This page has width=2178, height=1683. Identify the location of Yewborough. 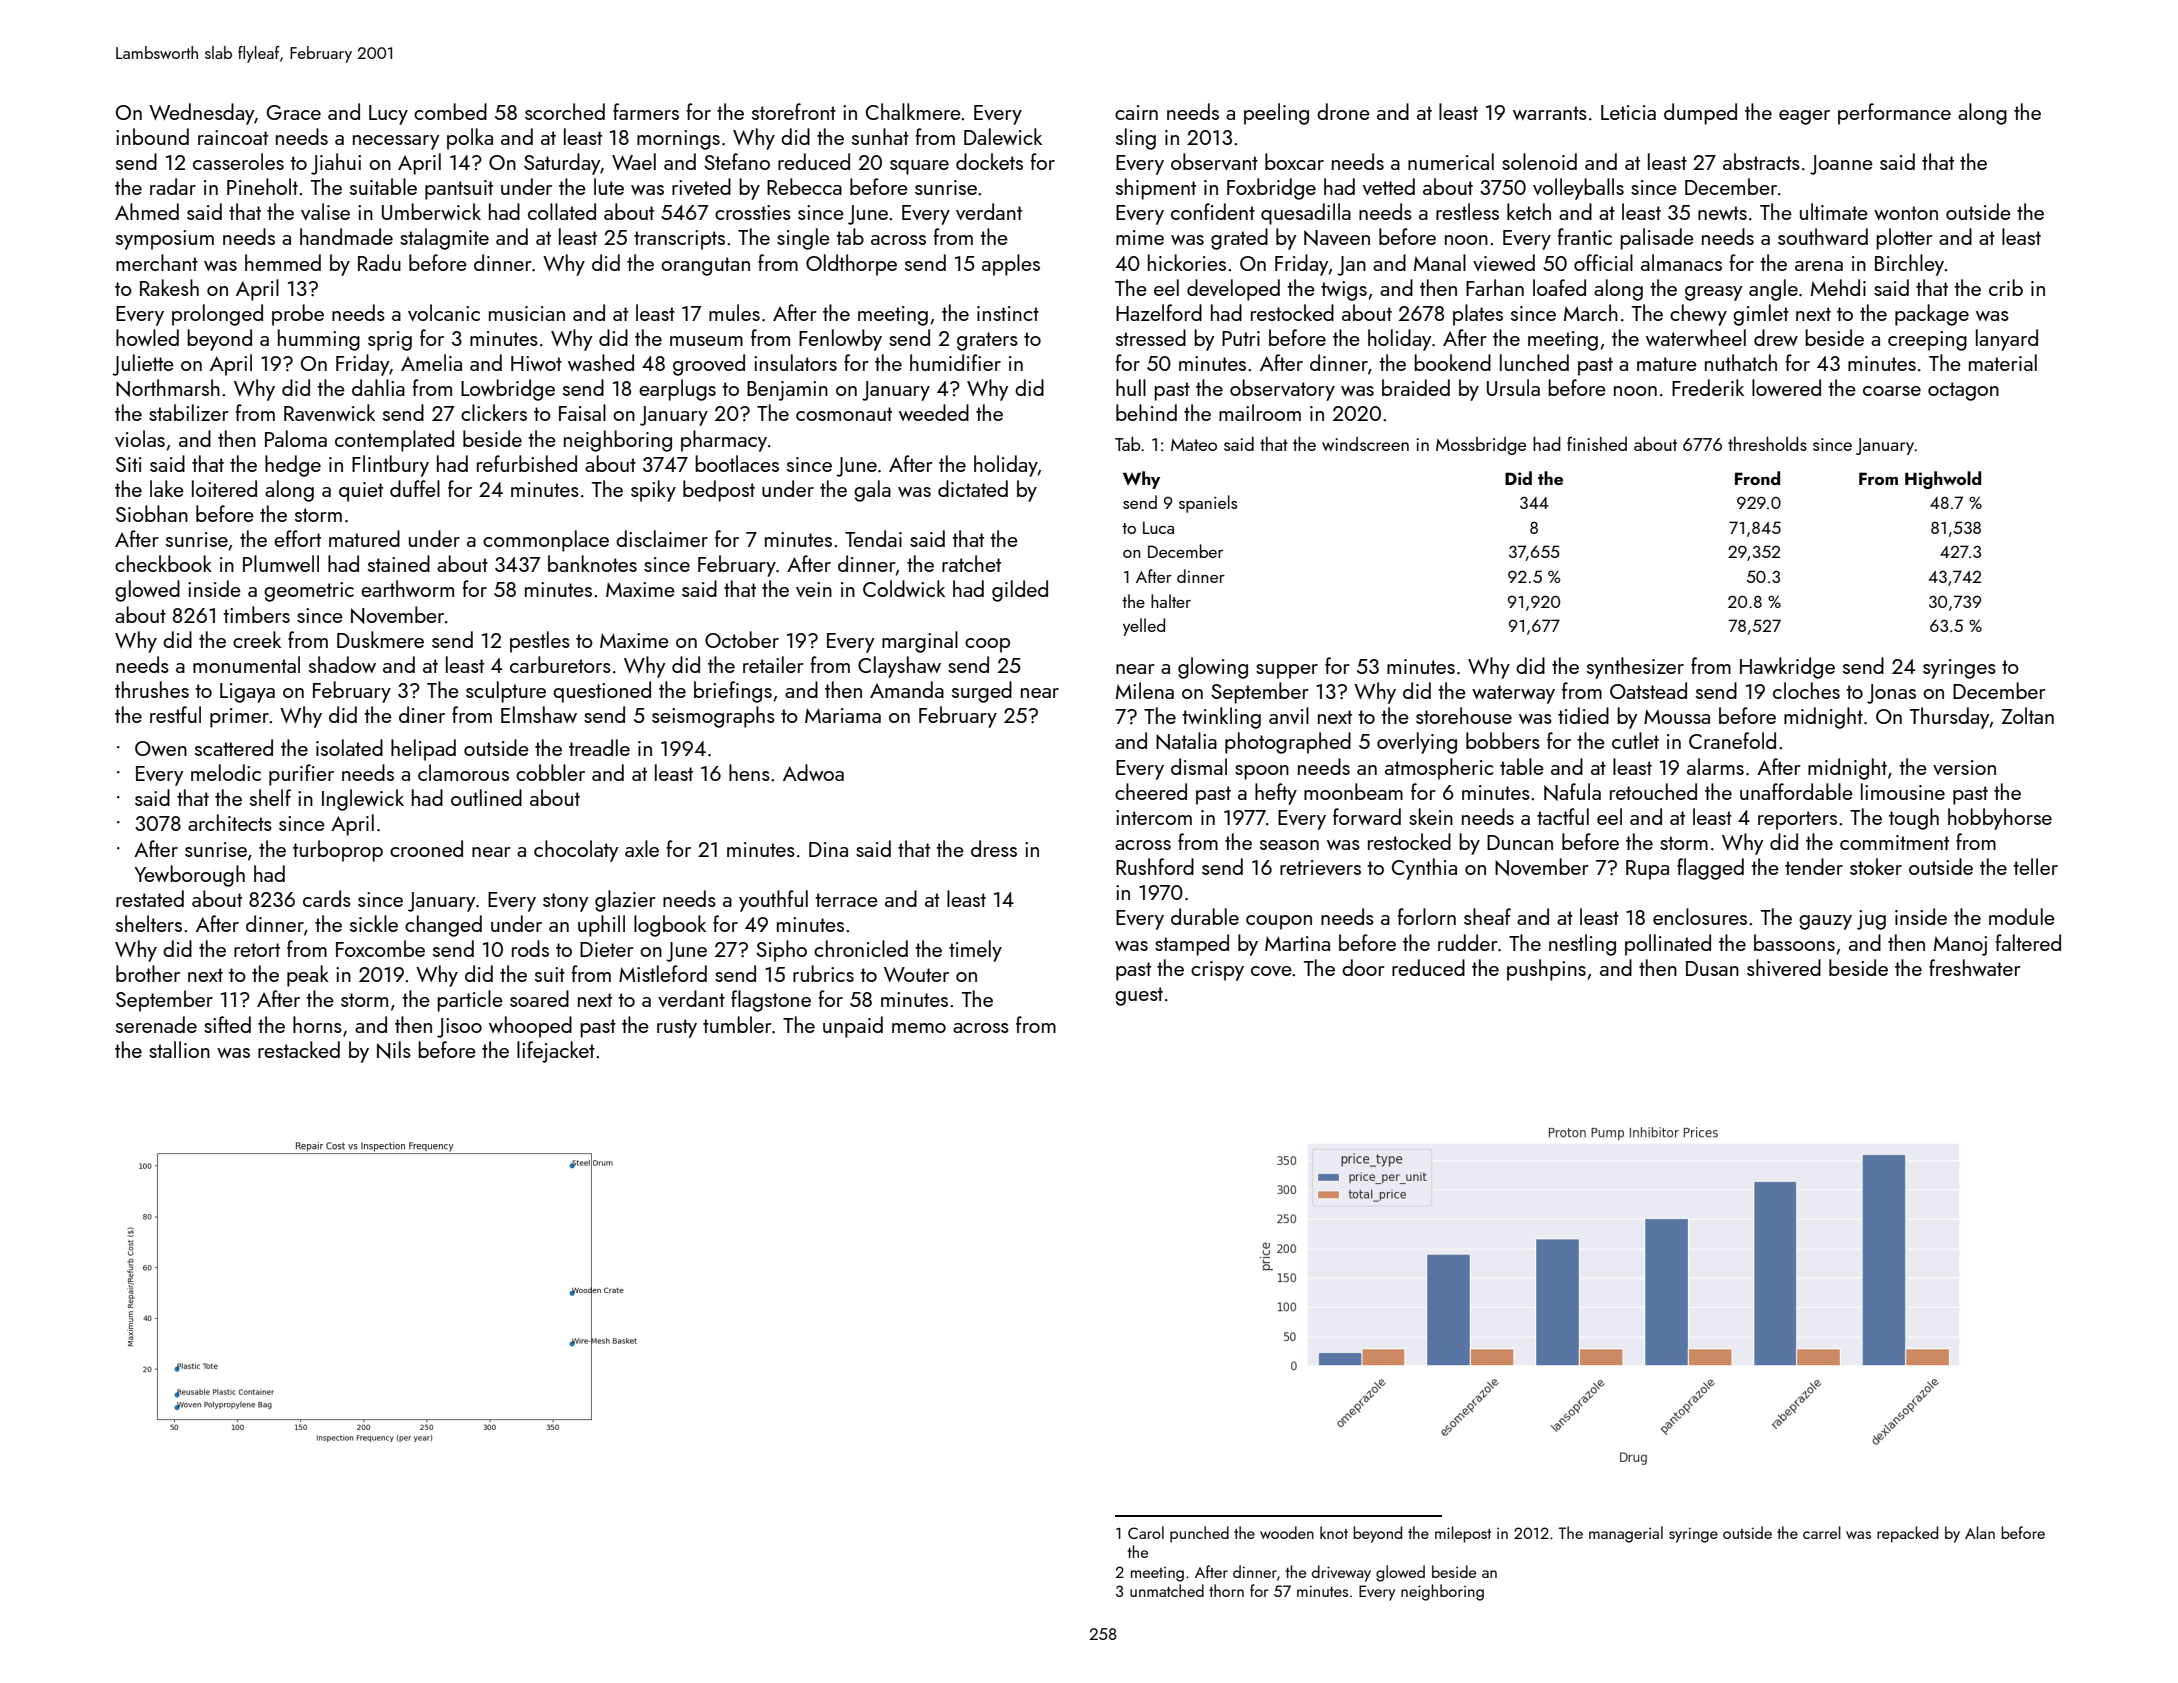
(189, 876).
